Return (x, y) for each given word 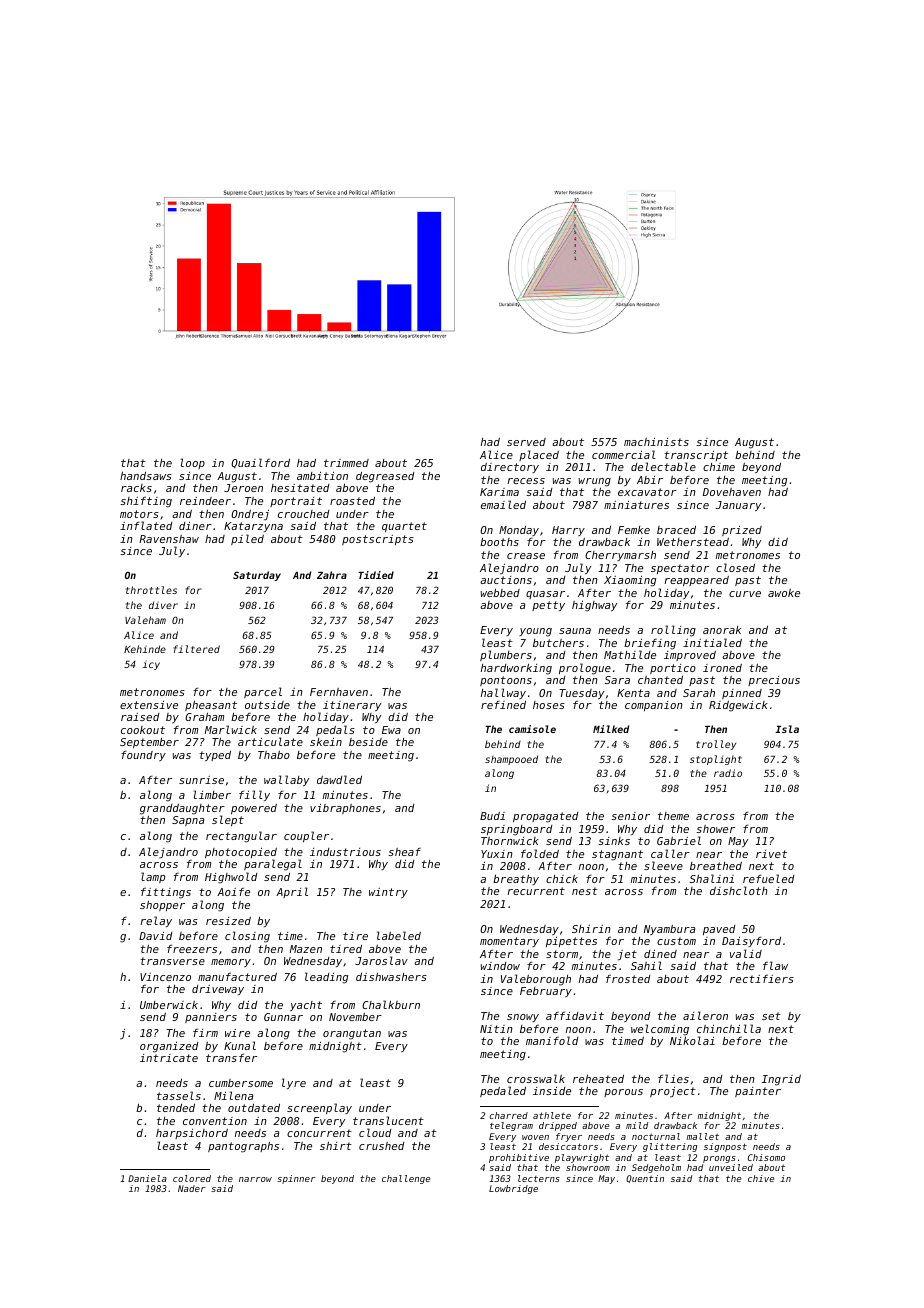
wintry (388, 893)
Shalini (712, 878)
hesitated (300, 488)
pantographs (243, 1147)
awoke (784, 593)
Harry (568, 531)
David (156, 936)
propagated (546, 817)
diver (163, 605)
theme (673, 816)
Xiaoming (630, 581)
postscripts (378, 540)
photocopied (241, 853)
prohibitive (519, 1158)
